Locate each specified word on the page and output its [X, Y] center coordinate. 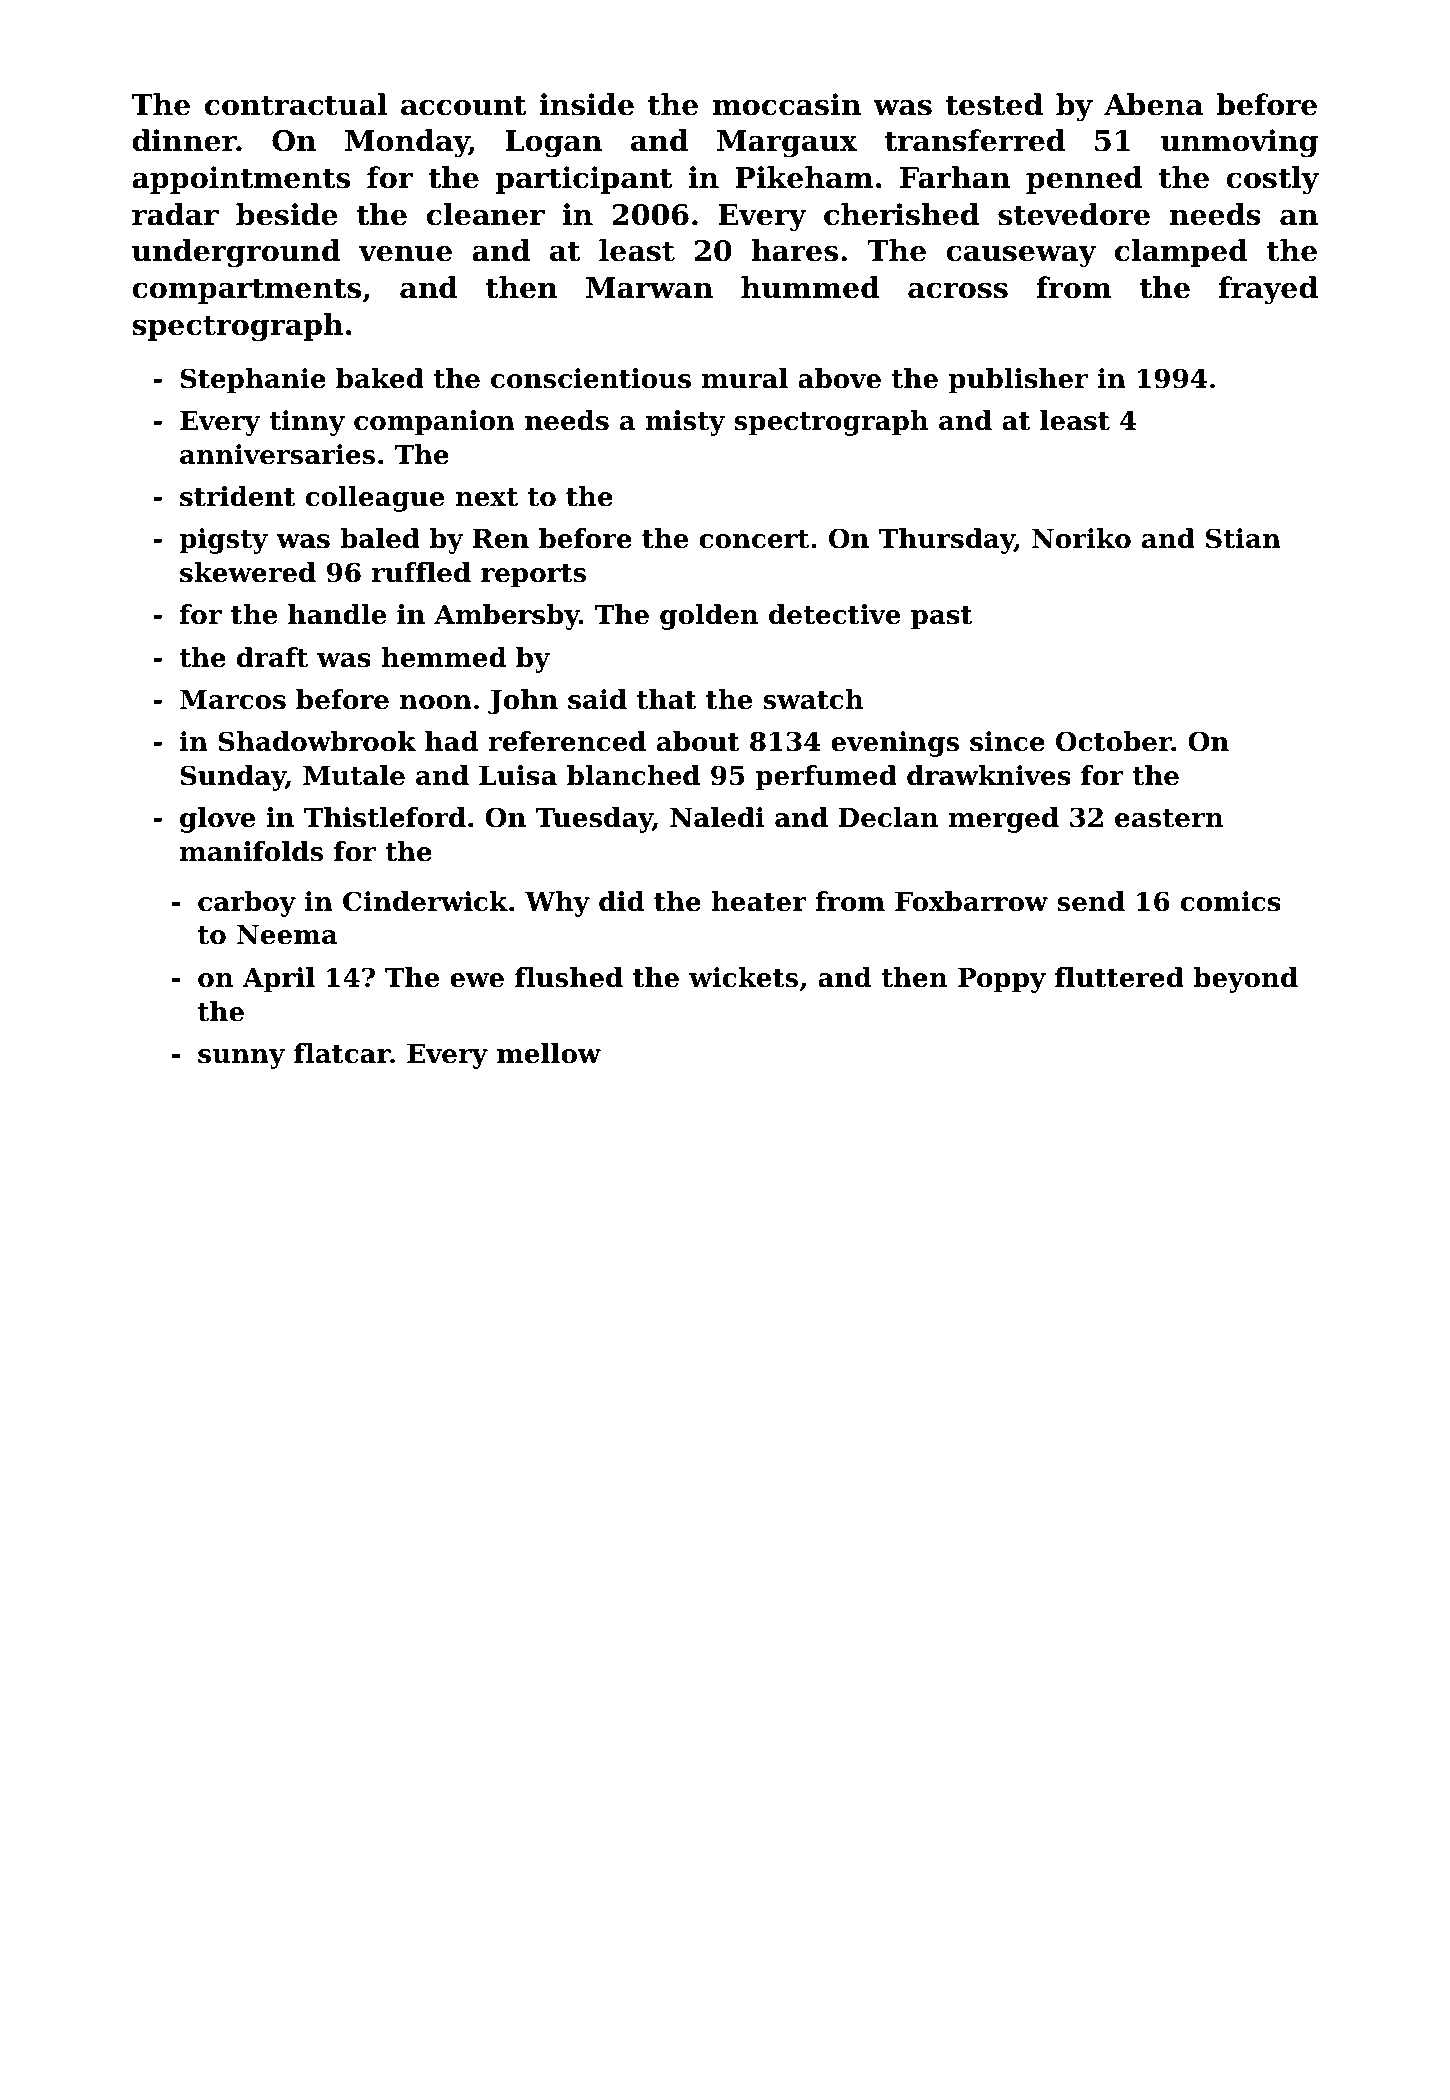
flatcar [342, 1053]
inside [586, 104]
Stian [1243, 538]
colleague [375, 499]
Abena [1153, 104]
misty [685, 423]
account [463, 105]
